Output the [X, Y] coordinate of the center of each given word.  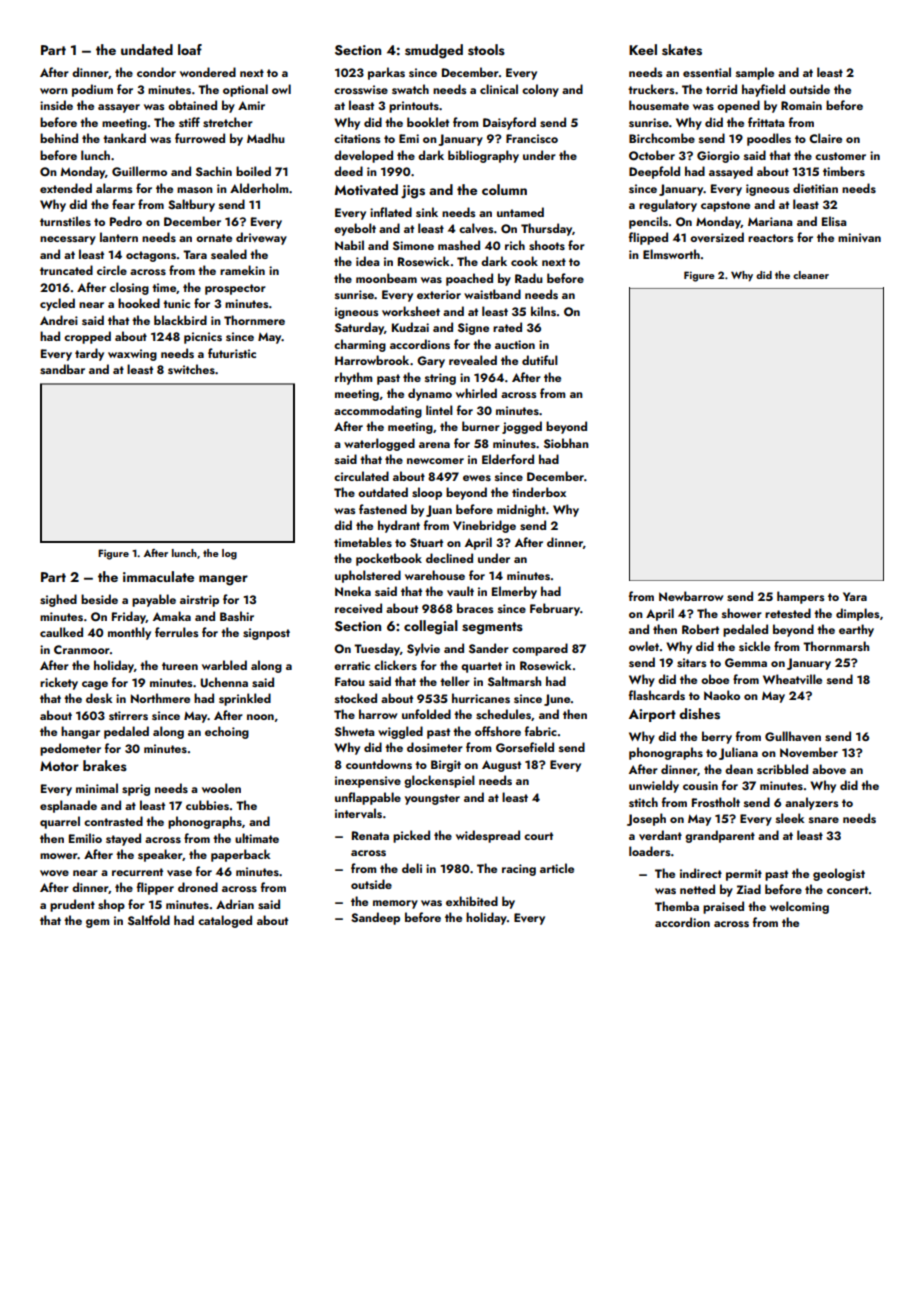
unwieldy [654, 786]
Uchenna [224, 682]
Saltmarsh [514, 681]
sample [755, 73]
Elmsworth [671, 254]
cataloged [225, 921]
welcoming [799, 907]
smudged [434, 51]
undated [147, 49]
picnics [203, 338]
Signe [473, 329]
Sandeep [375, 918]
